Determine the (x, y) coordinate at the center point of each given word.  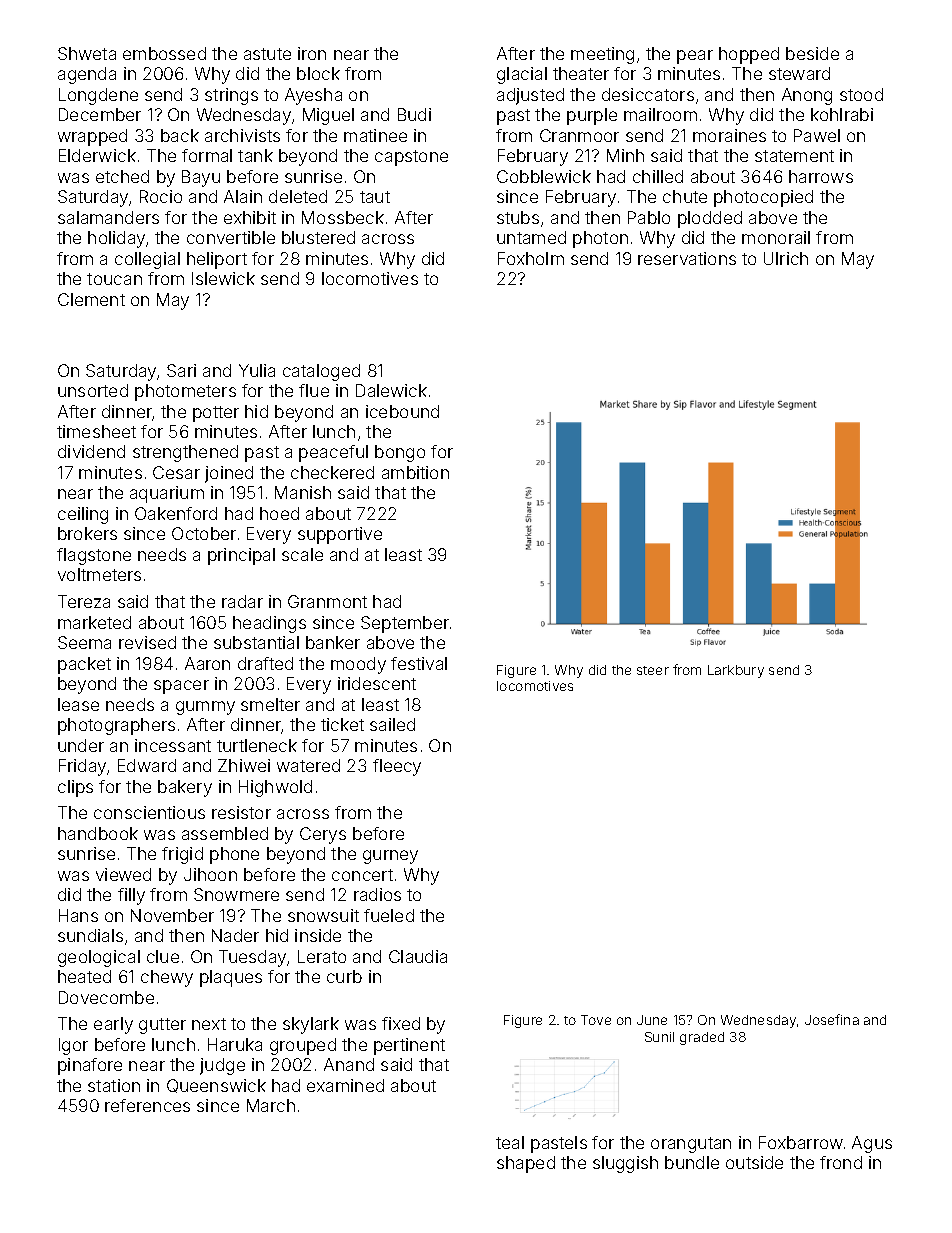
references (147, 1105)
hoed (279, 513)
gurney (390, 857)
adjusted (530, 96)
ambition (415, 472)
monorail (776, 237)
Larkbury (736, 671)
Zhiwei (244, 765)
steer (653, 670)
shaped (526, 1164)
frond (841, 1162)
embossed (164, 53)
